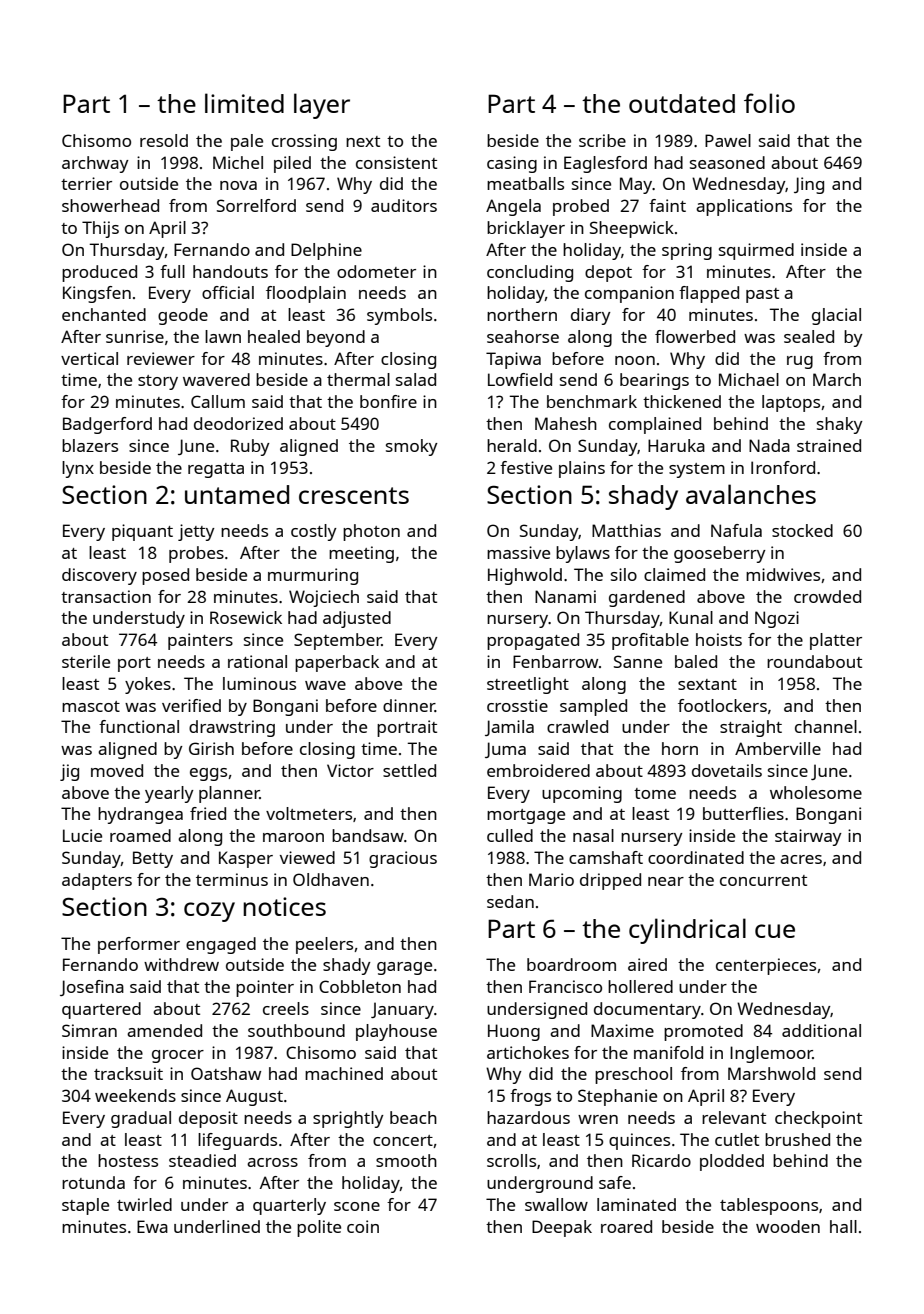 The image size is (924, 1314). What do you see at coordinates (91, 706) in the screenshot?
I see `mascot` at bounding box center [91, 706].
